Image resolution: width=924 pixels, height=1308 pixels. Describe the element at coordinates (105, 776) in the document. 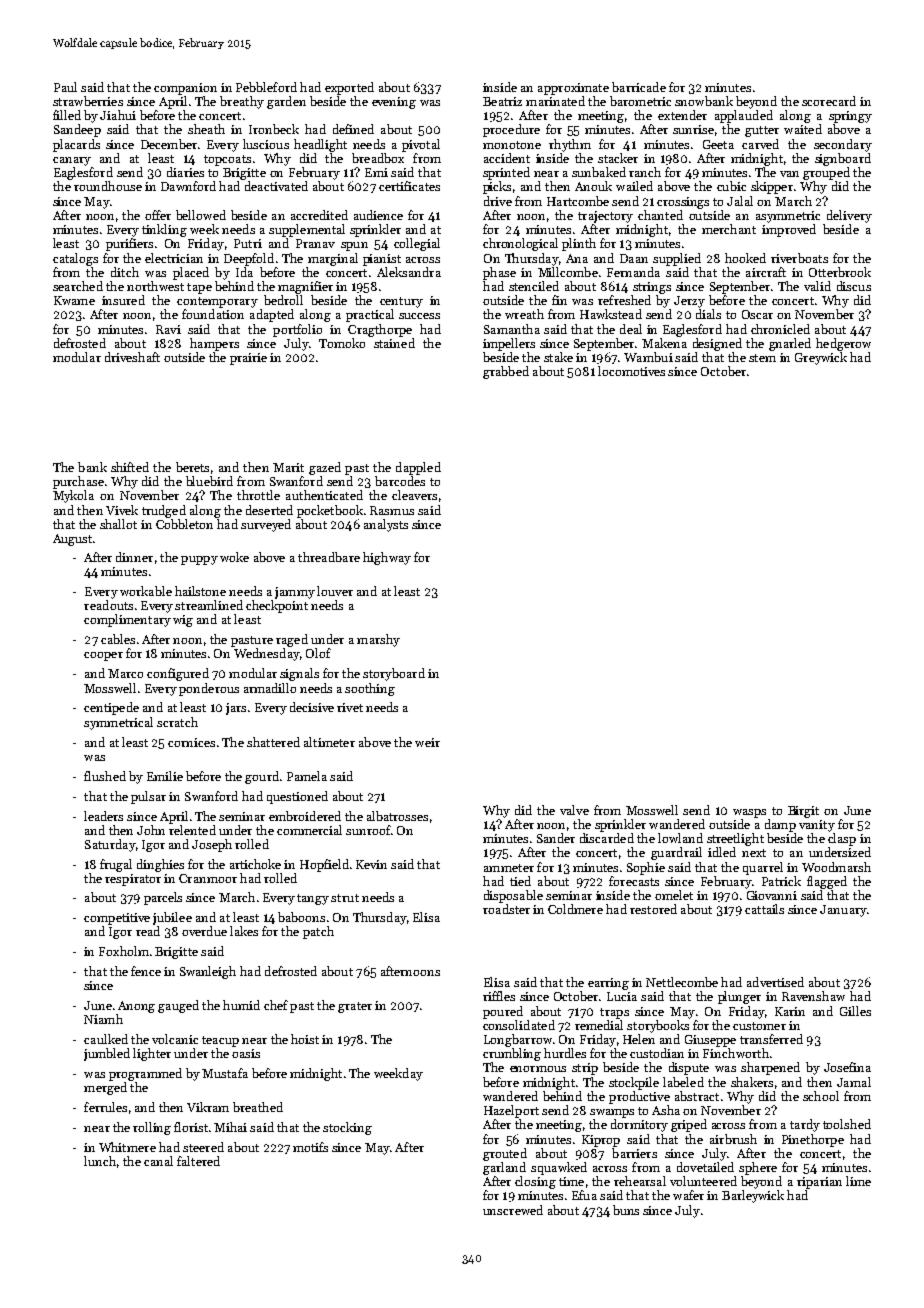

I see `flushed` at that location.
